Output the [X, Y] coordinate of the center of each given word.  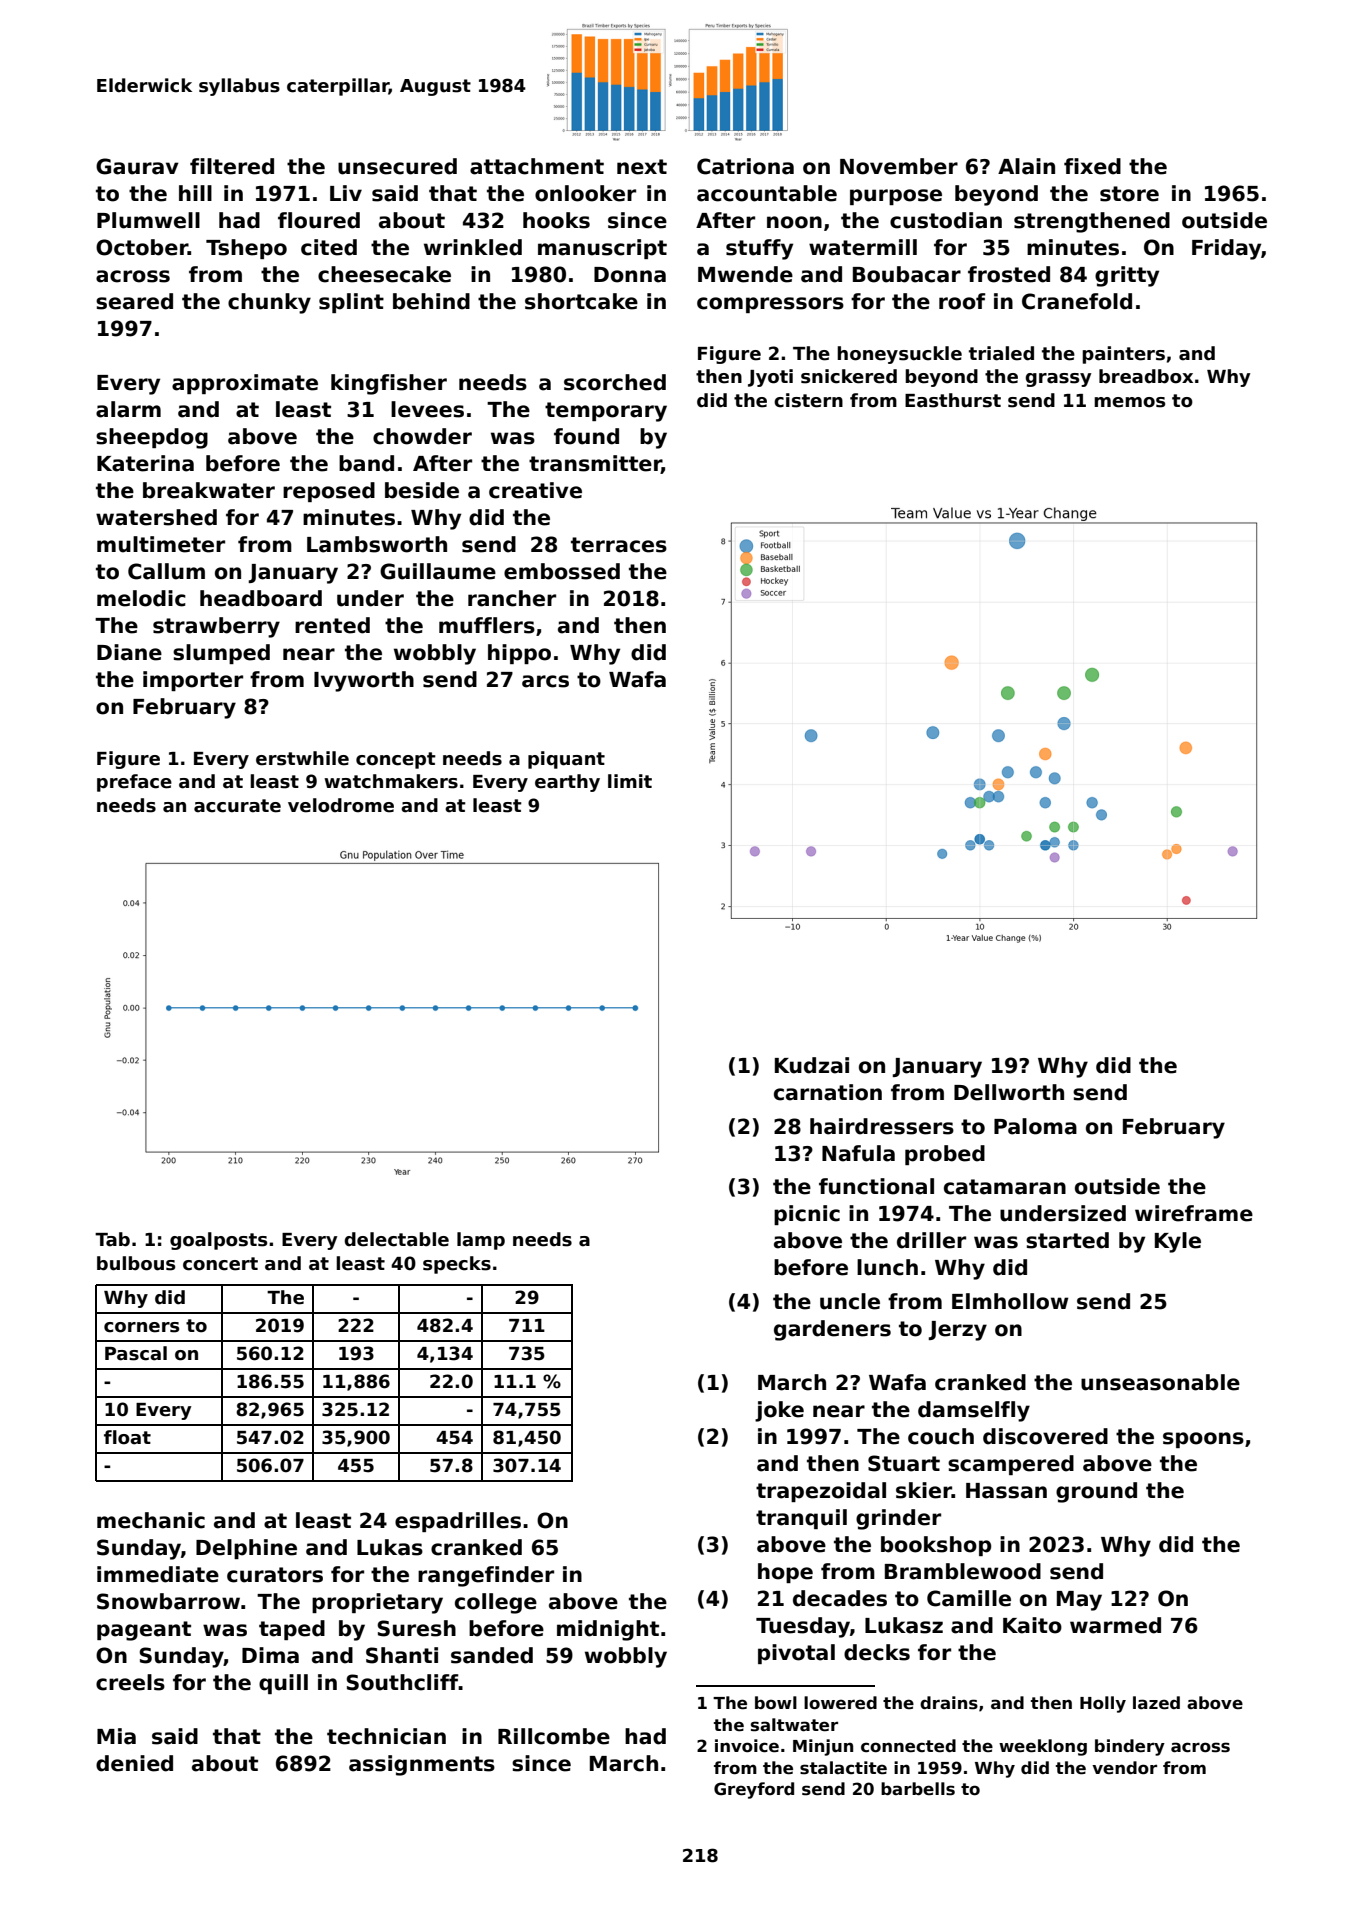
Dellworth [1009, 1092]
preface [134, 783]
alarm [128, 409]
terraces [619, 545]
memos [1129, 402]
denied [134, 1763]
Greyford [754, 1790]
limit [630, 781]
